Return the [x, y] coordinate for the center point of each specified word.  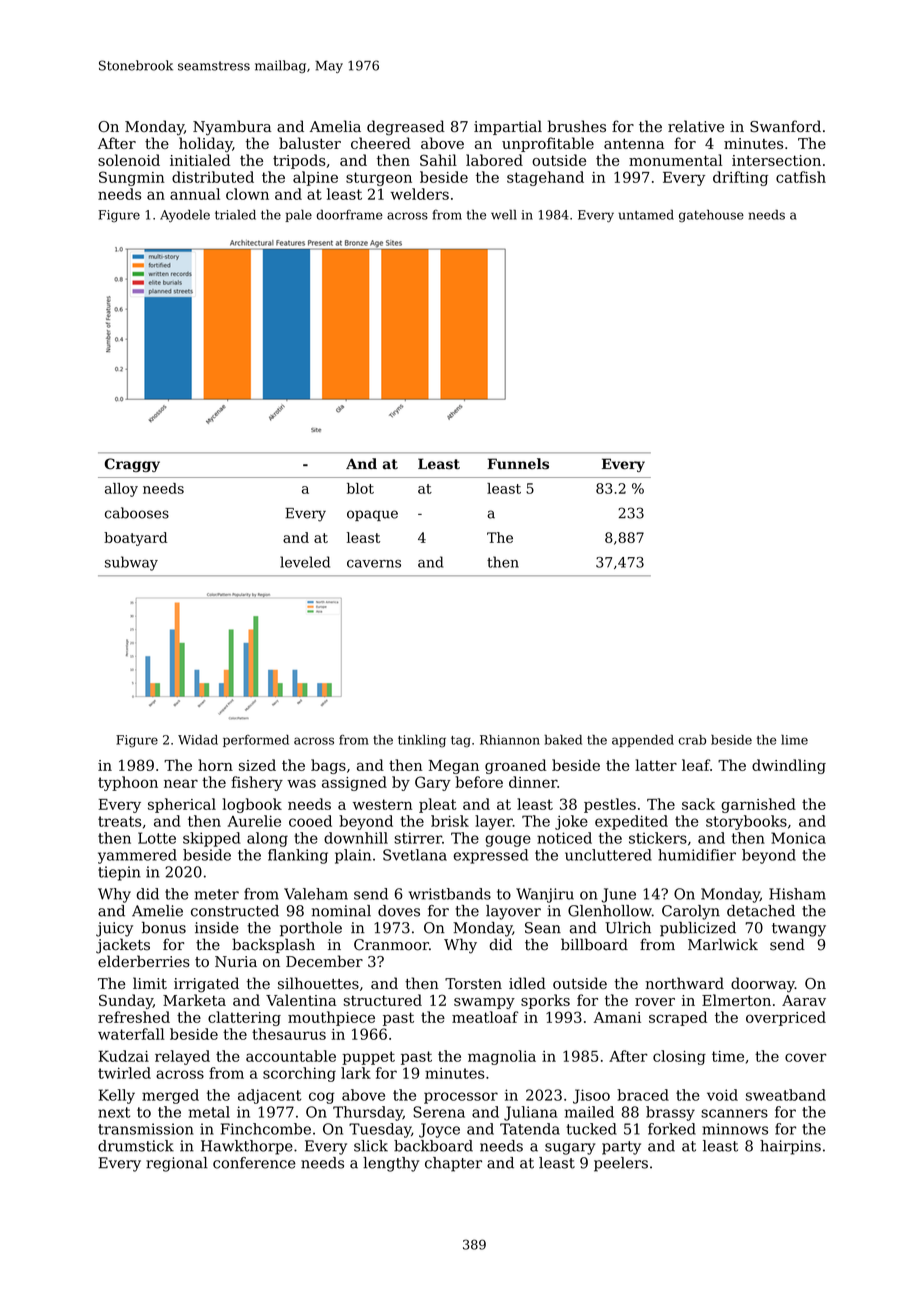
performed [256, 741]
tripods [299, 161]
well [504, 214]
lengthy [391, 1164]
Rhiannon [510, 740]
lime [794, 740]
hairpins [790, 1147]
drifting [741, 178]
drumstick [136, 1146]
